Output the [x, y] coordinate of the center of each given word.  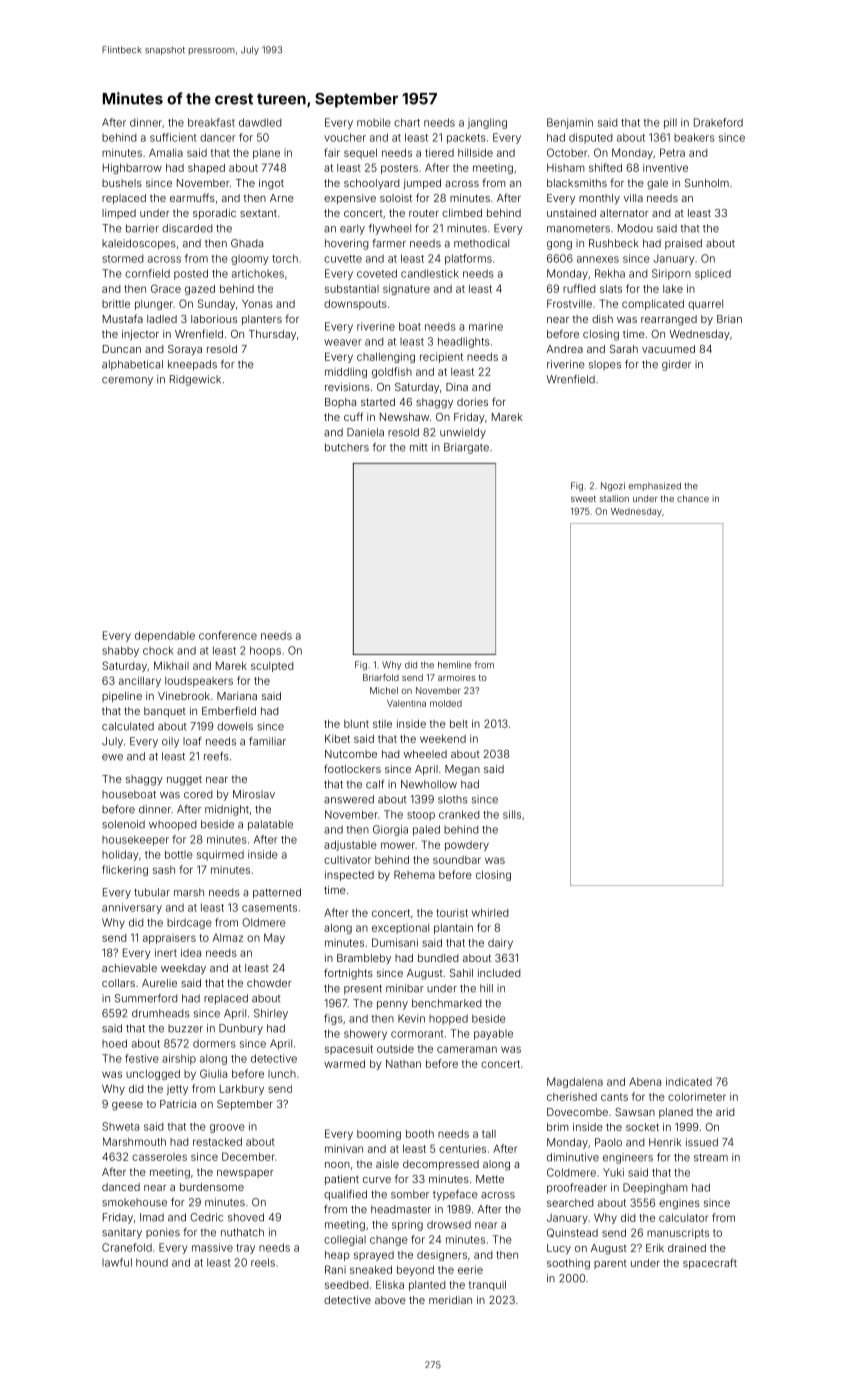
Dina [457, 387]
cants [614, 1097]
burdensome [212, 1187]
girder [676, 365]
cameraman [467, 1049]
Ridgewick [195, 380]
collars [118, 983]
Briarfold [381, 677]
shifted [605, 167]
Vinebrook [184, 696]
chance [693, 498]
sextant [258, 213]
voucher [345, 137]
